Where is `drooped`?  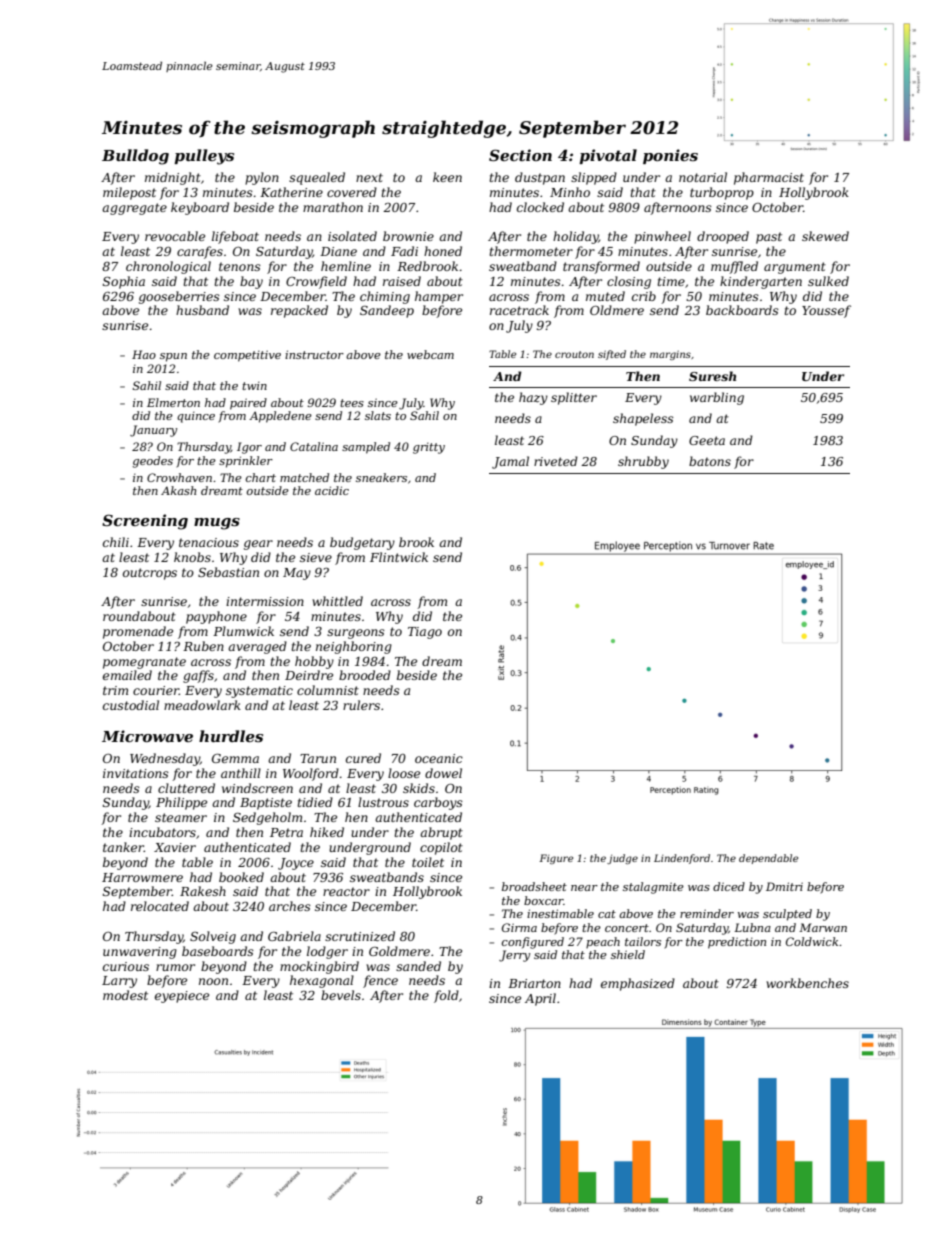
drooped is located at coordinates (723, 237).
